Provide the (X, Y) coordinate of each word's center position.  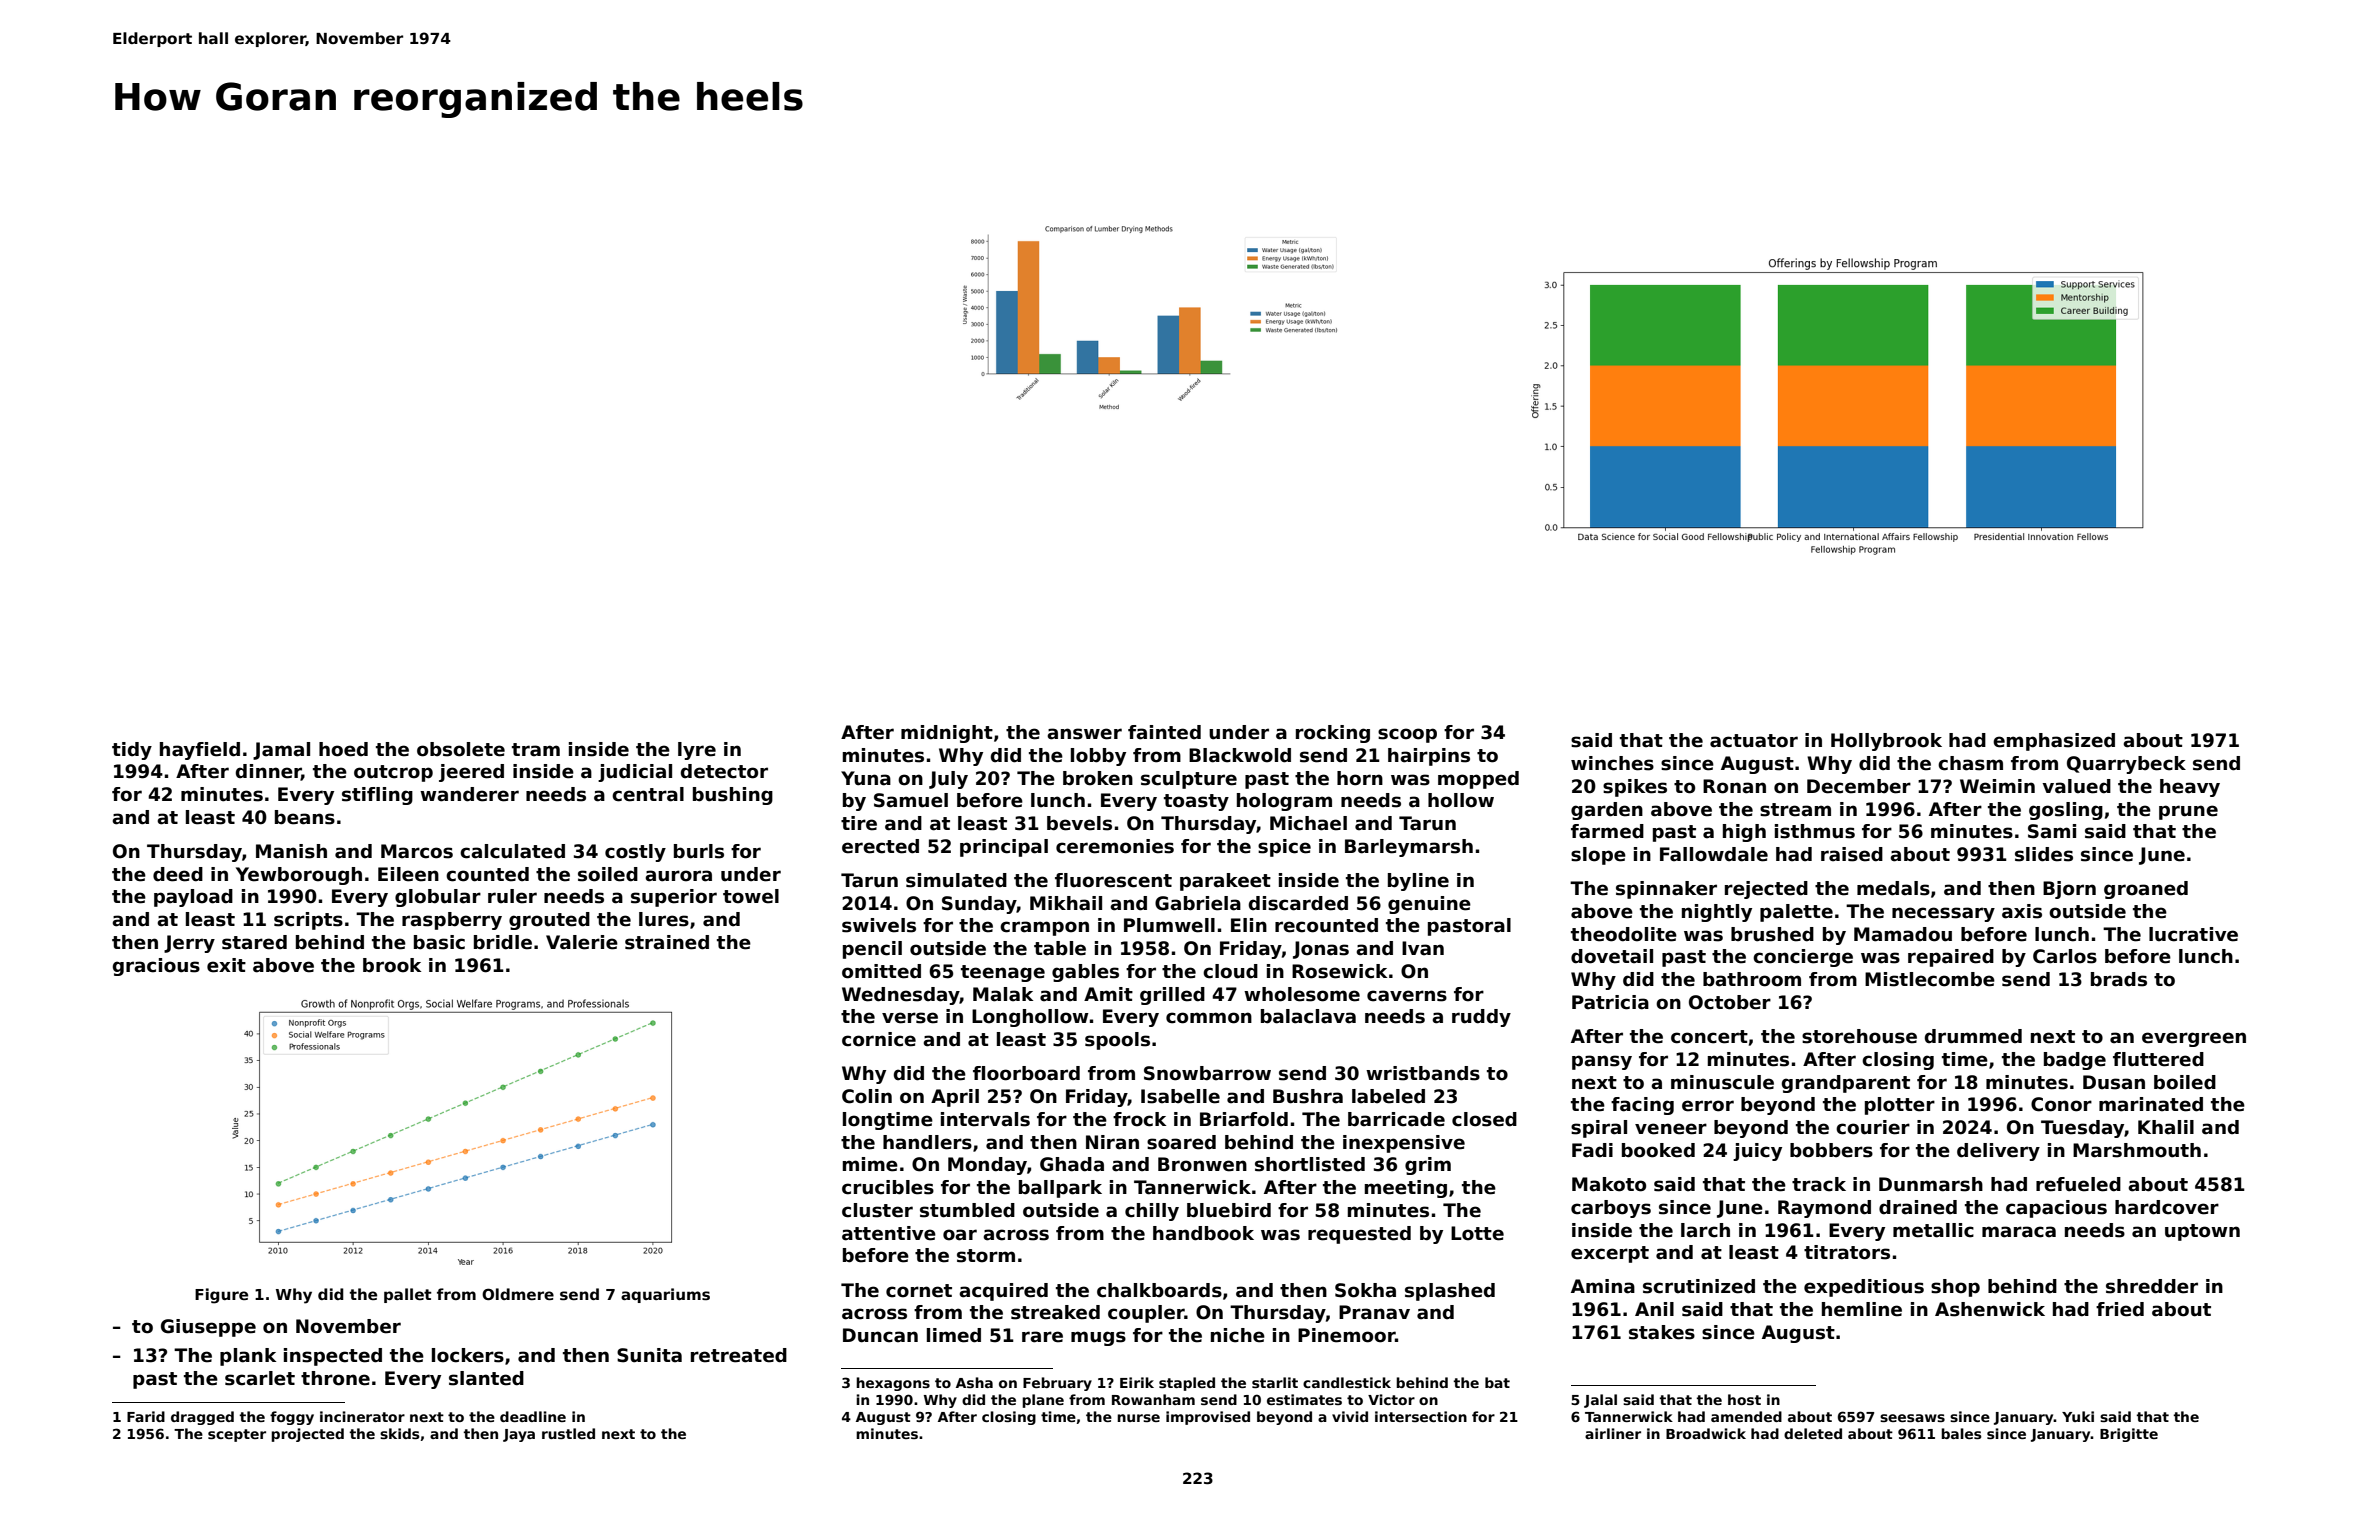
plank (248, 1357)
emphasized (2054, 742)
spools (1117, 1041)
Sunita (649, 1355)
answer (1084, 734)
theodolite (1624, 934)
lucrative (2193, 934)
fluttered (2158, 1059)
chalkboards (1159, 1290)
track (1819, 1184)
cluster (877, 1210)
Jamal (281, 751)
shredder (2152, 1286)
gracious (156, 967)
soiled (608, 874)
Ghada (1072, 1164)
